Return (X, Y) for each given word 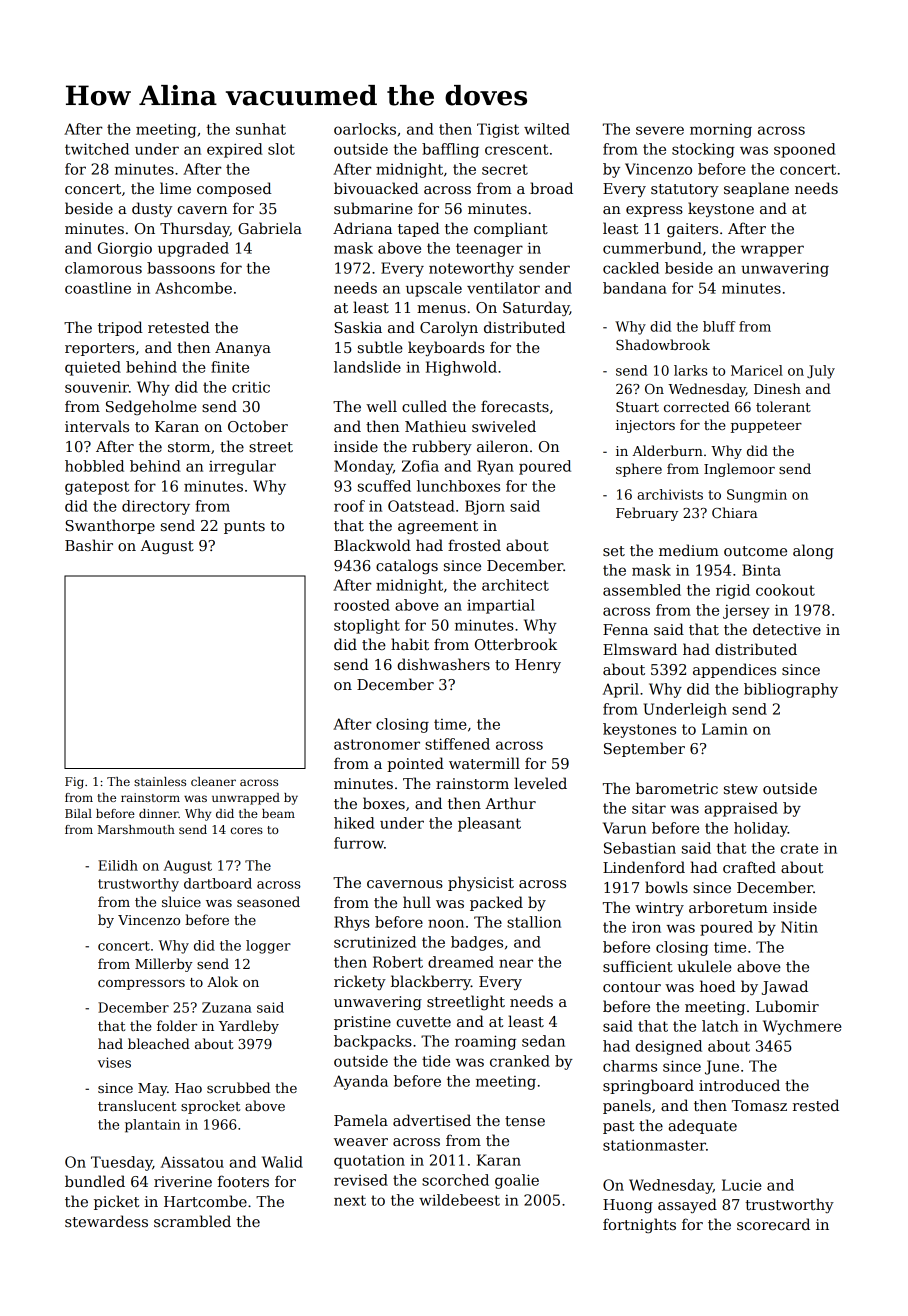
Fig (74, 783)
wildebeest (459, 1200)
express (654, 211)
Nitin (799, 927)
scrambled (192, 1221)
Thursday (195, 229)
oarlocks (365, 129)
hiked (354, 823)
